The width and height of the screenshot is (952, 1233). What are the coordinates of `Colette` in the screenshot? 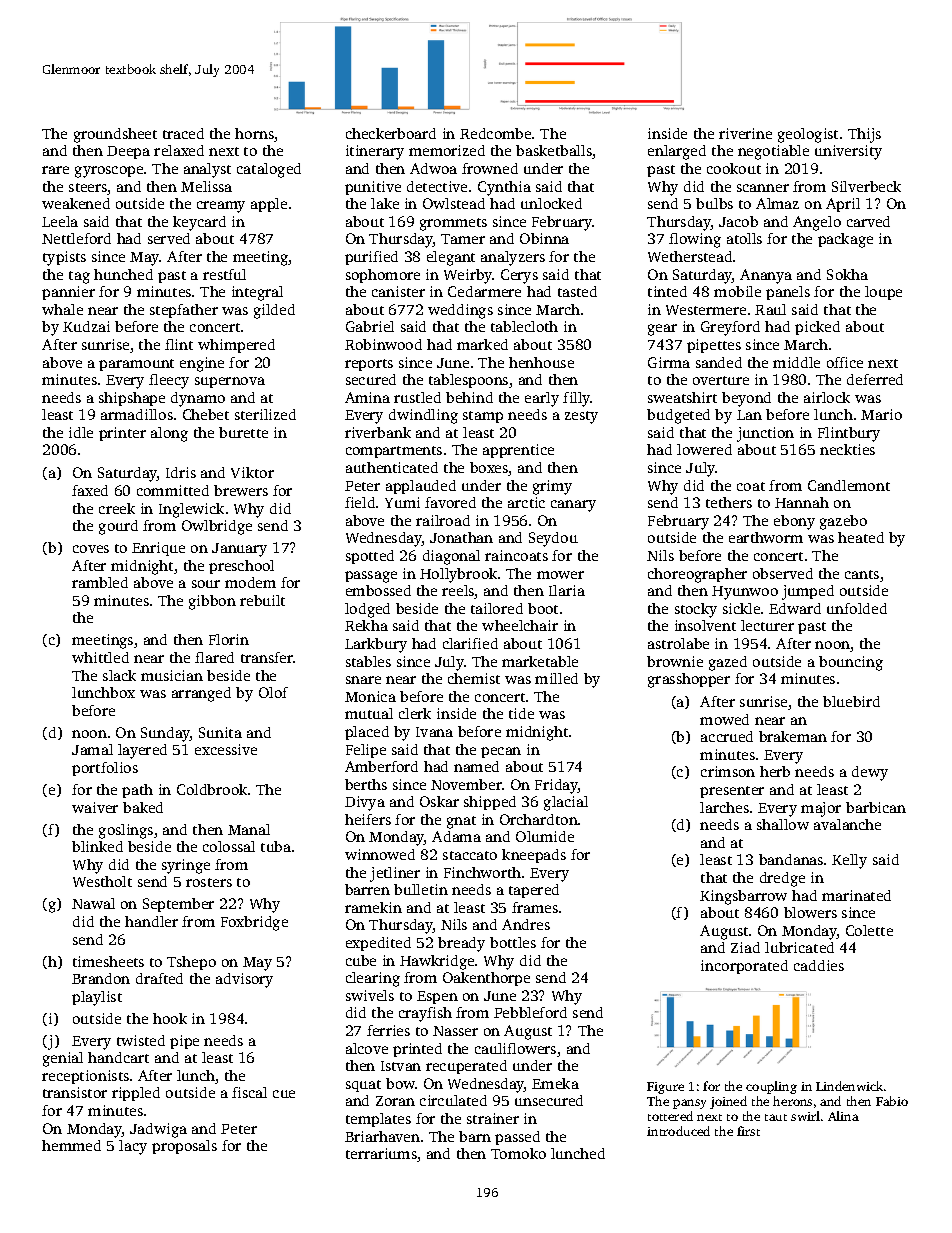 It's located at (869, 930).
